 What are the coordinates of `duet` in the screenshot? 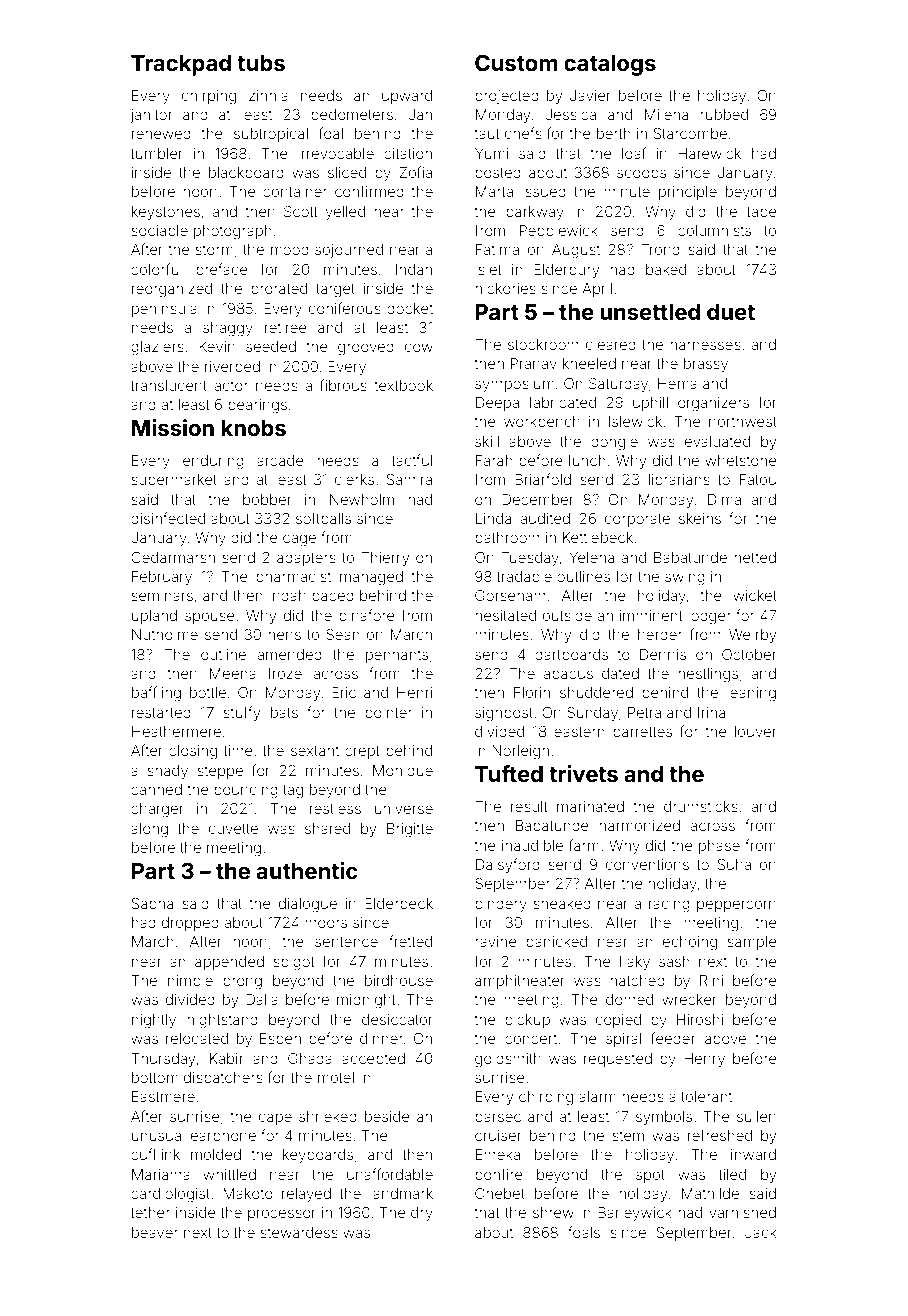 It's located at (731, 312).
